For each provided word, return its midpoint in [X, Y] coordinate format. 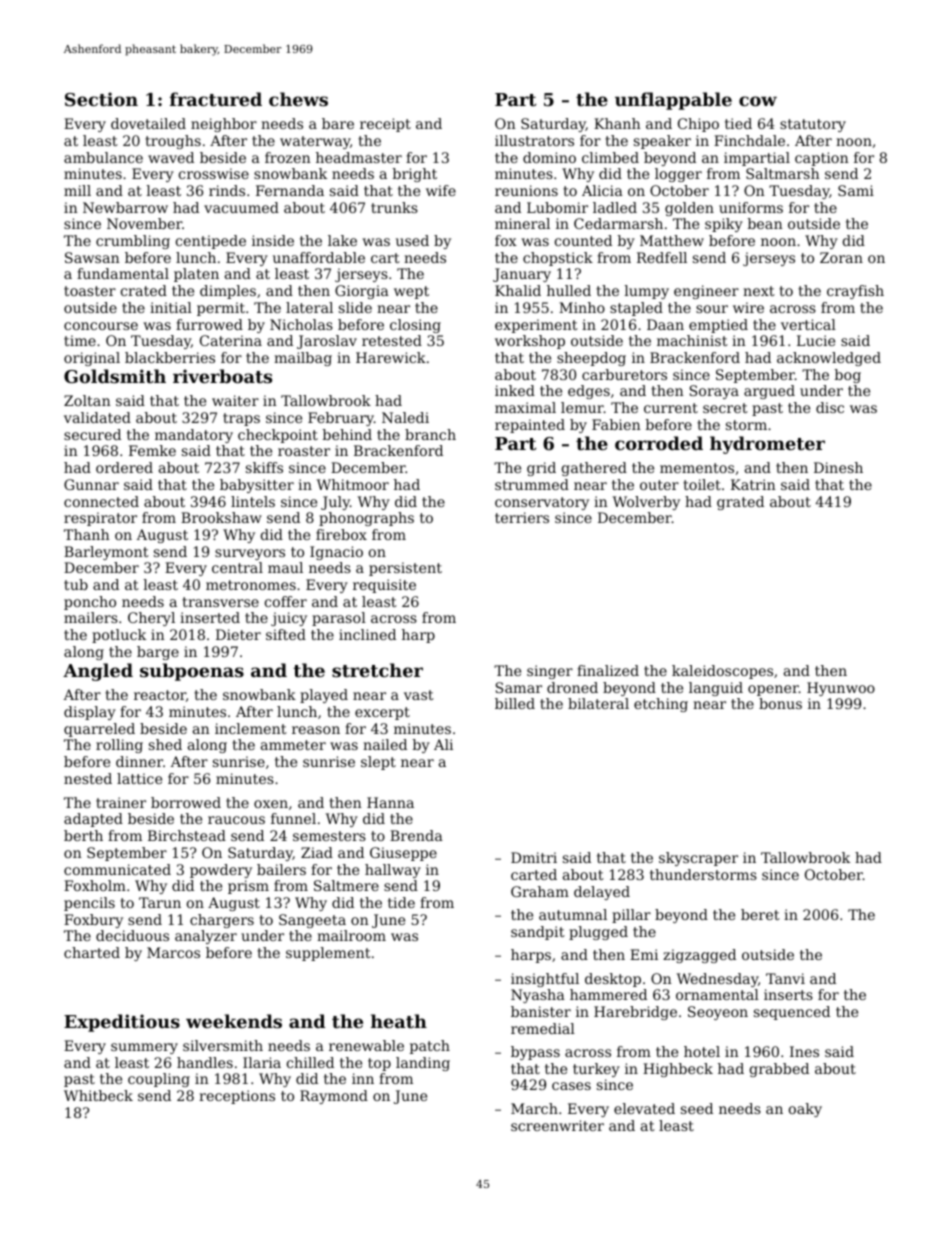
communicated [117, 869]
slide [355, 307]
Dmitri [534, 857]
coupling [159, 1080]
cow [758, 101]
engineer [706, 292]
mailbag [303, 359]
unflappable [673, 101]
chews [298, 99]
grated [740, 503]
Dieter [238, 634]
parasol [339, 619]
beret [760, 914]
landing [423, 1064]
